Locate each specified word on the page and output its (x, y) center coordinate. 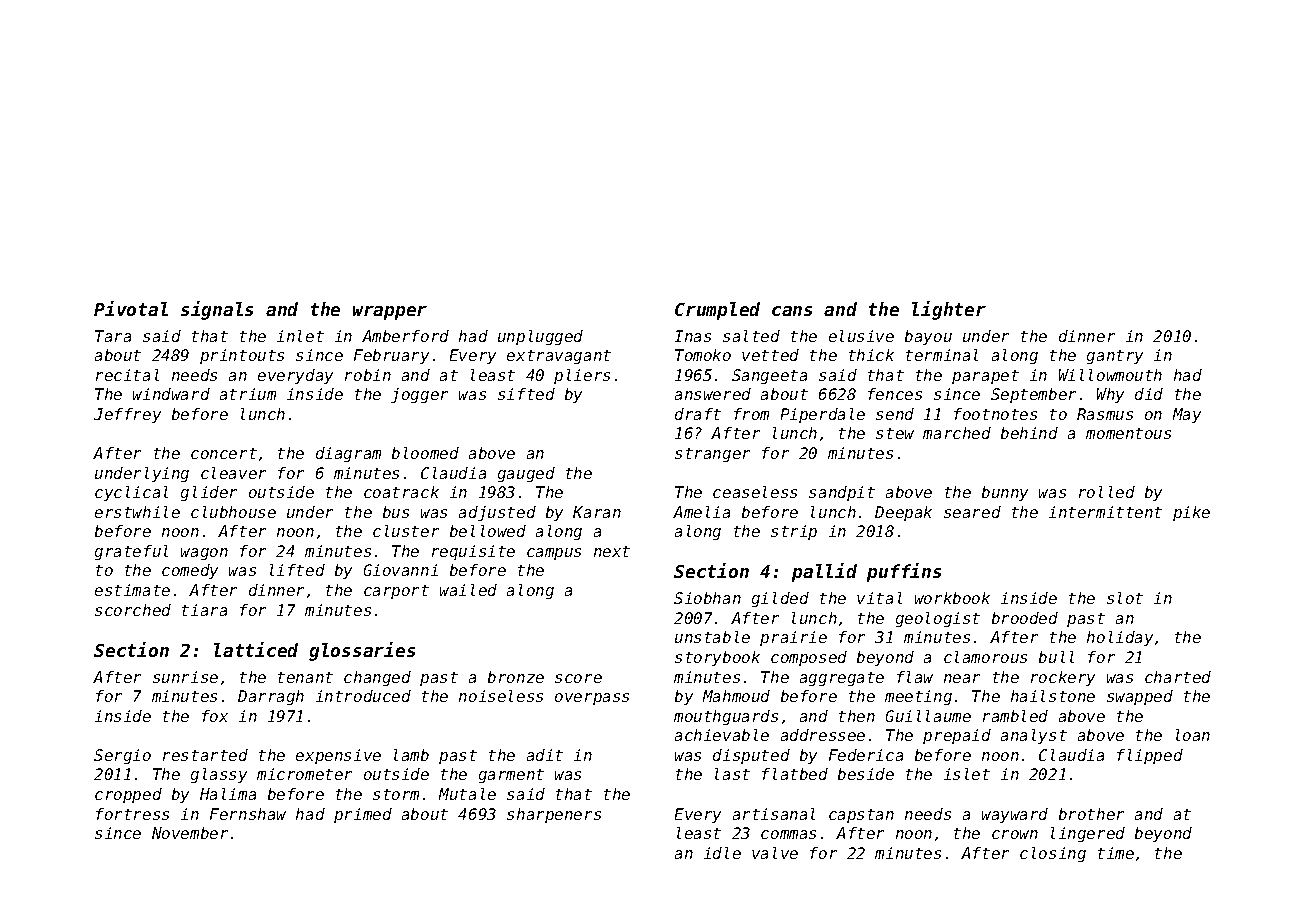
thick (871, 355)
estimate (132, 590)
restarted (205, 755)
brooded (1025, 618)
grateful (131, 552)
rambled (1015, 716)
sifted (526, 394)
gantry (1115, 357)
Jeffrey (127, 415)
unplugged (540, 337)
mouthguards (726, 717)
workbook (952, 598)
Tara (113, 336)
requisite (473, 552)
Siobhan (707, 598)
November (190, 833)
